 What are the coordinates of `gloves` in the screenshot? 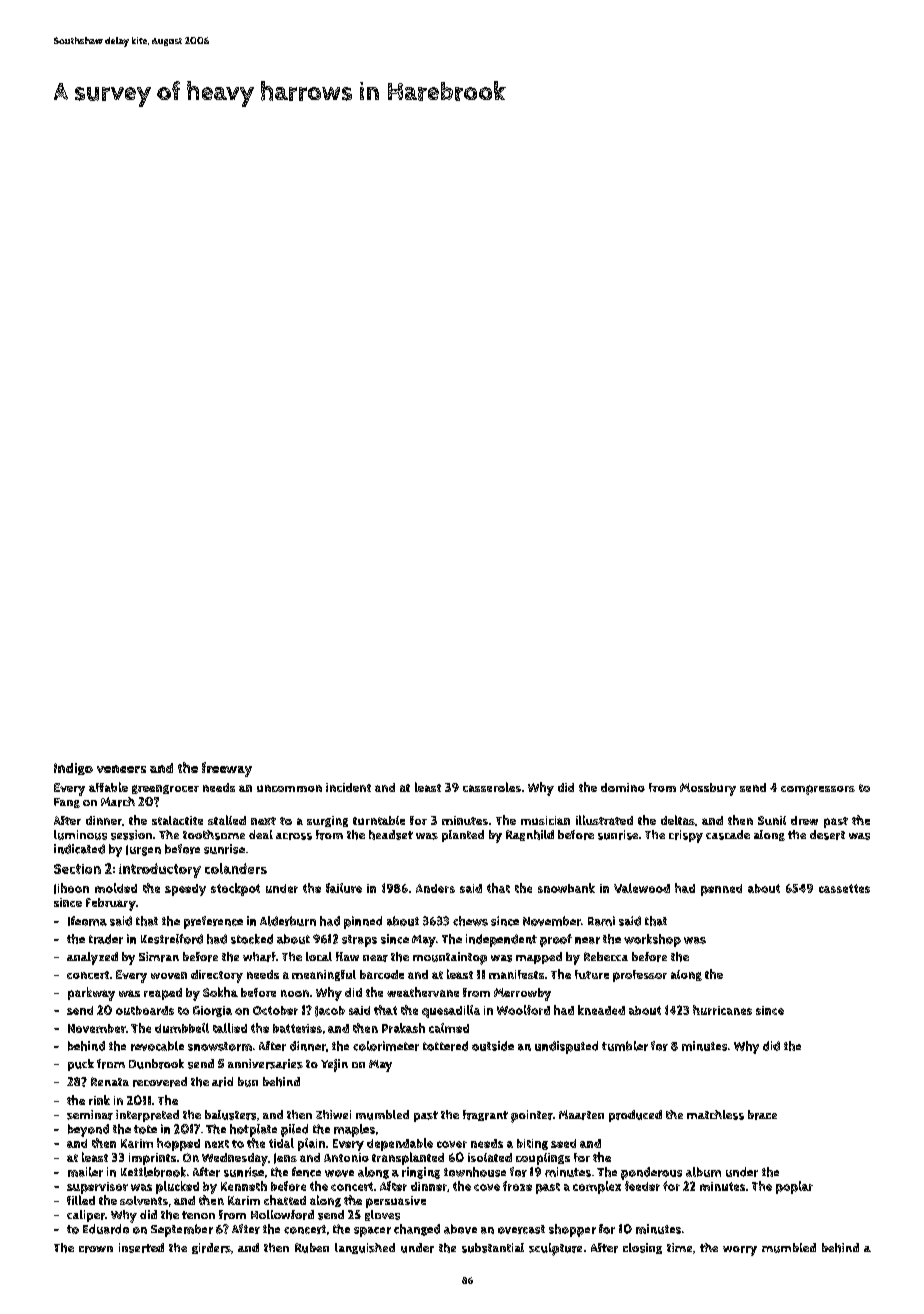 It's located at (382, 1215).
